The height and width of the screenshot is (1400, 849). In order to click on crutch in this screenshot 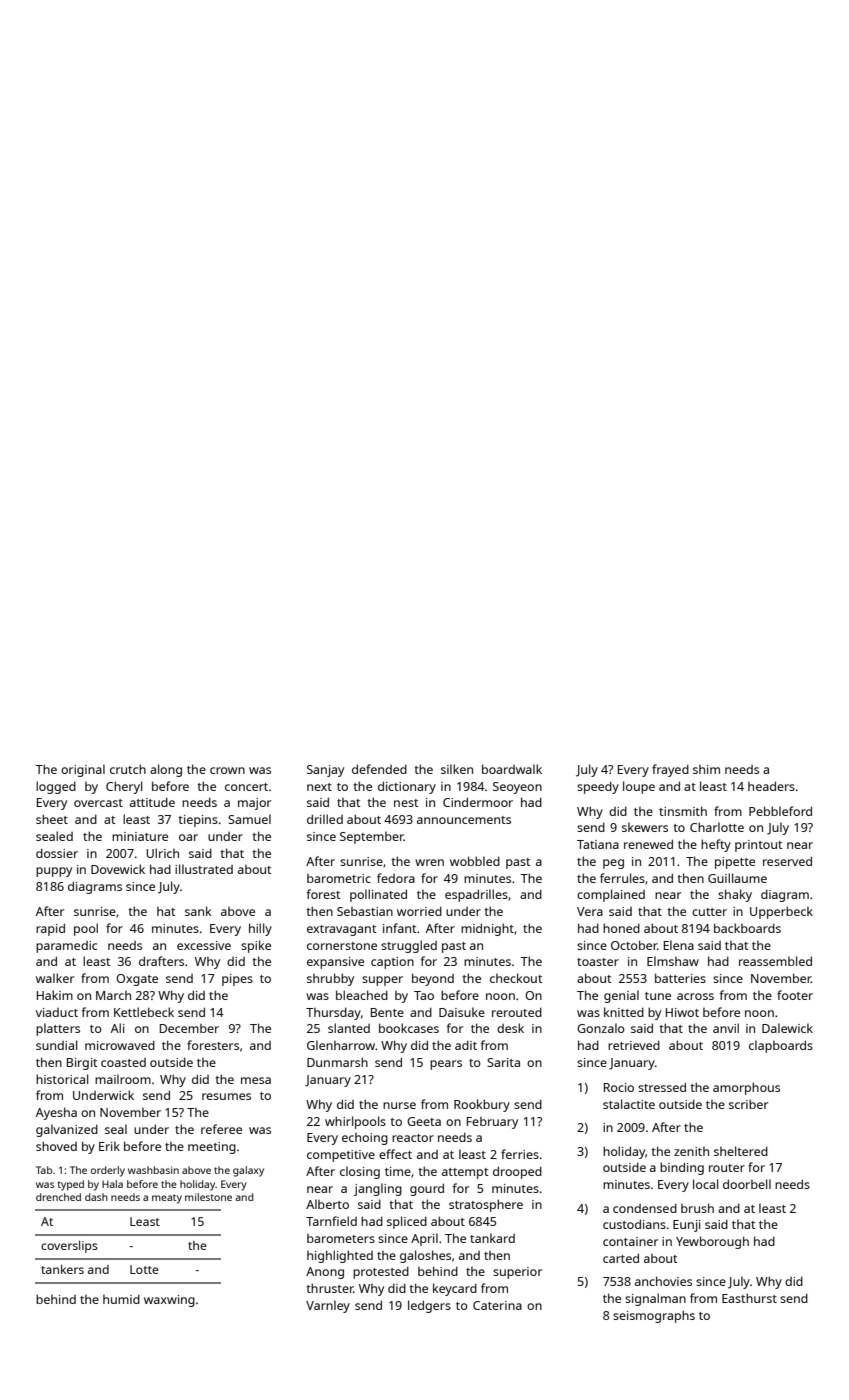, I will do `click(128, 769)`.
